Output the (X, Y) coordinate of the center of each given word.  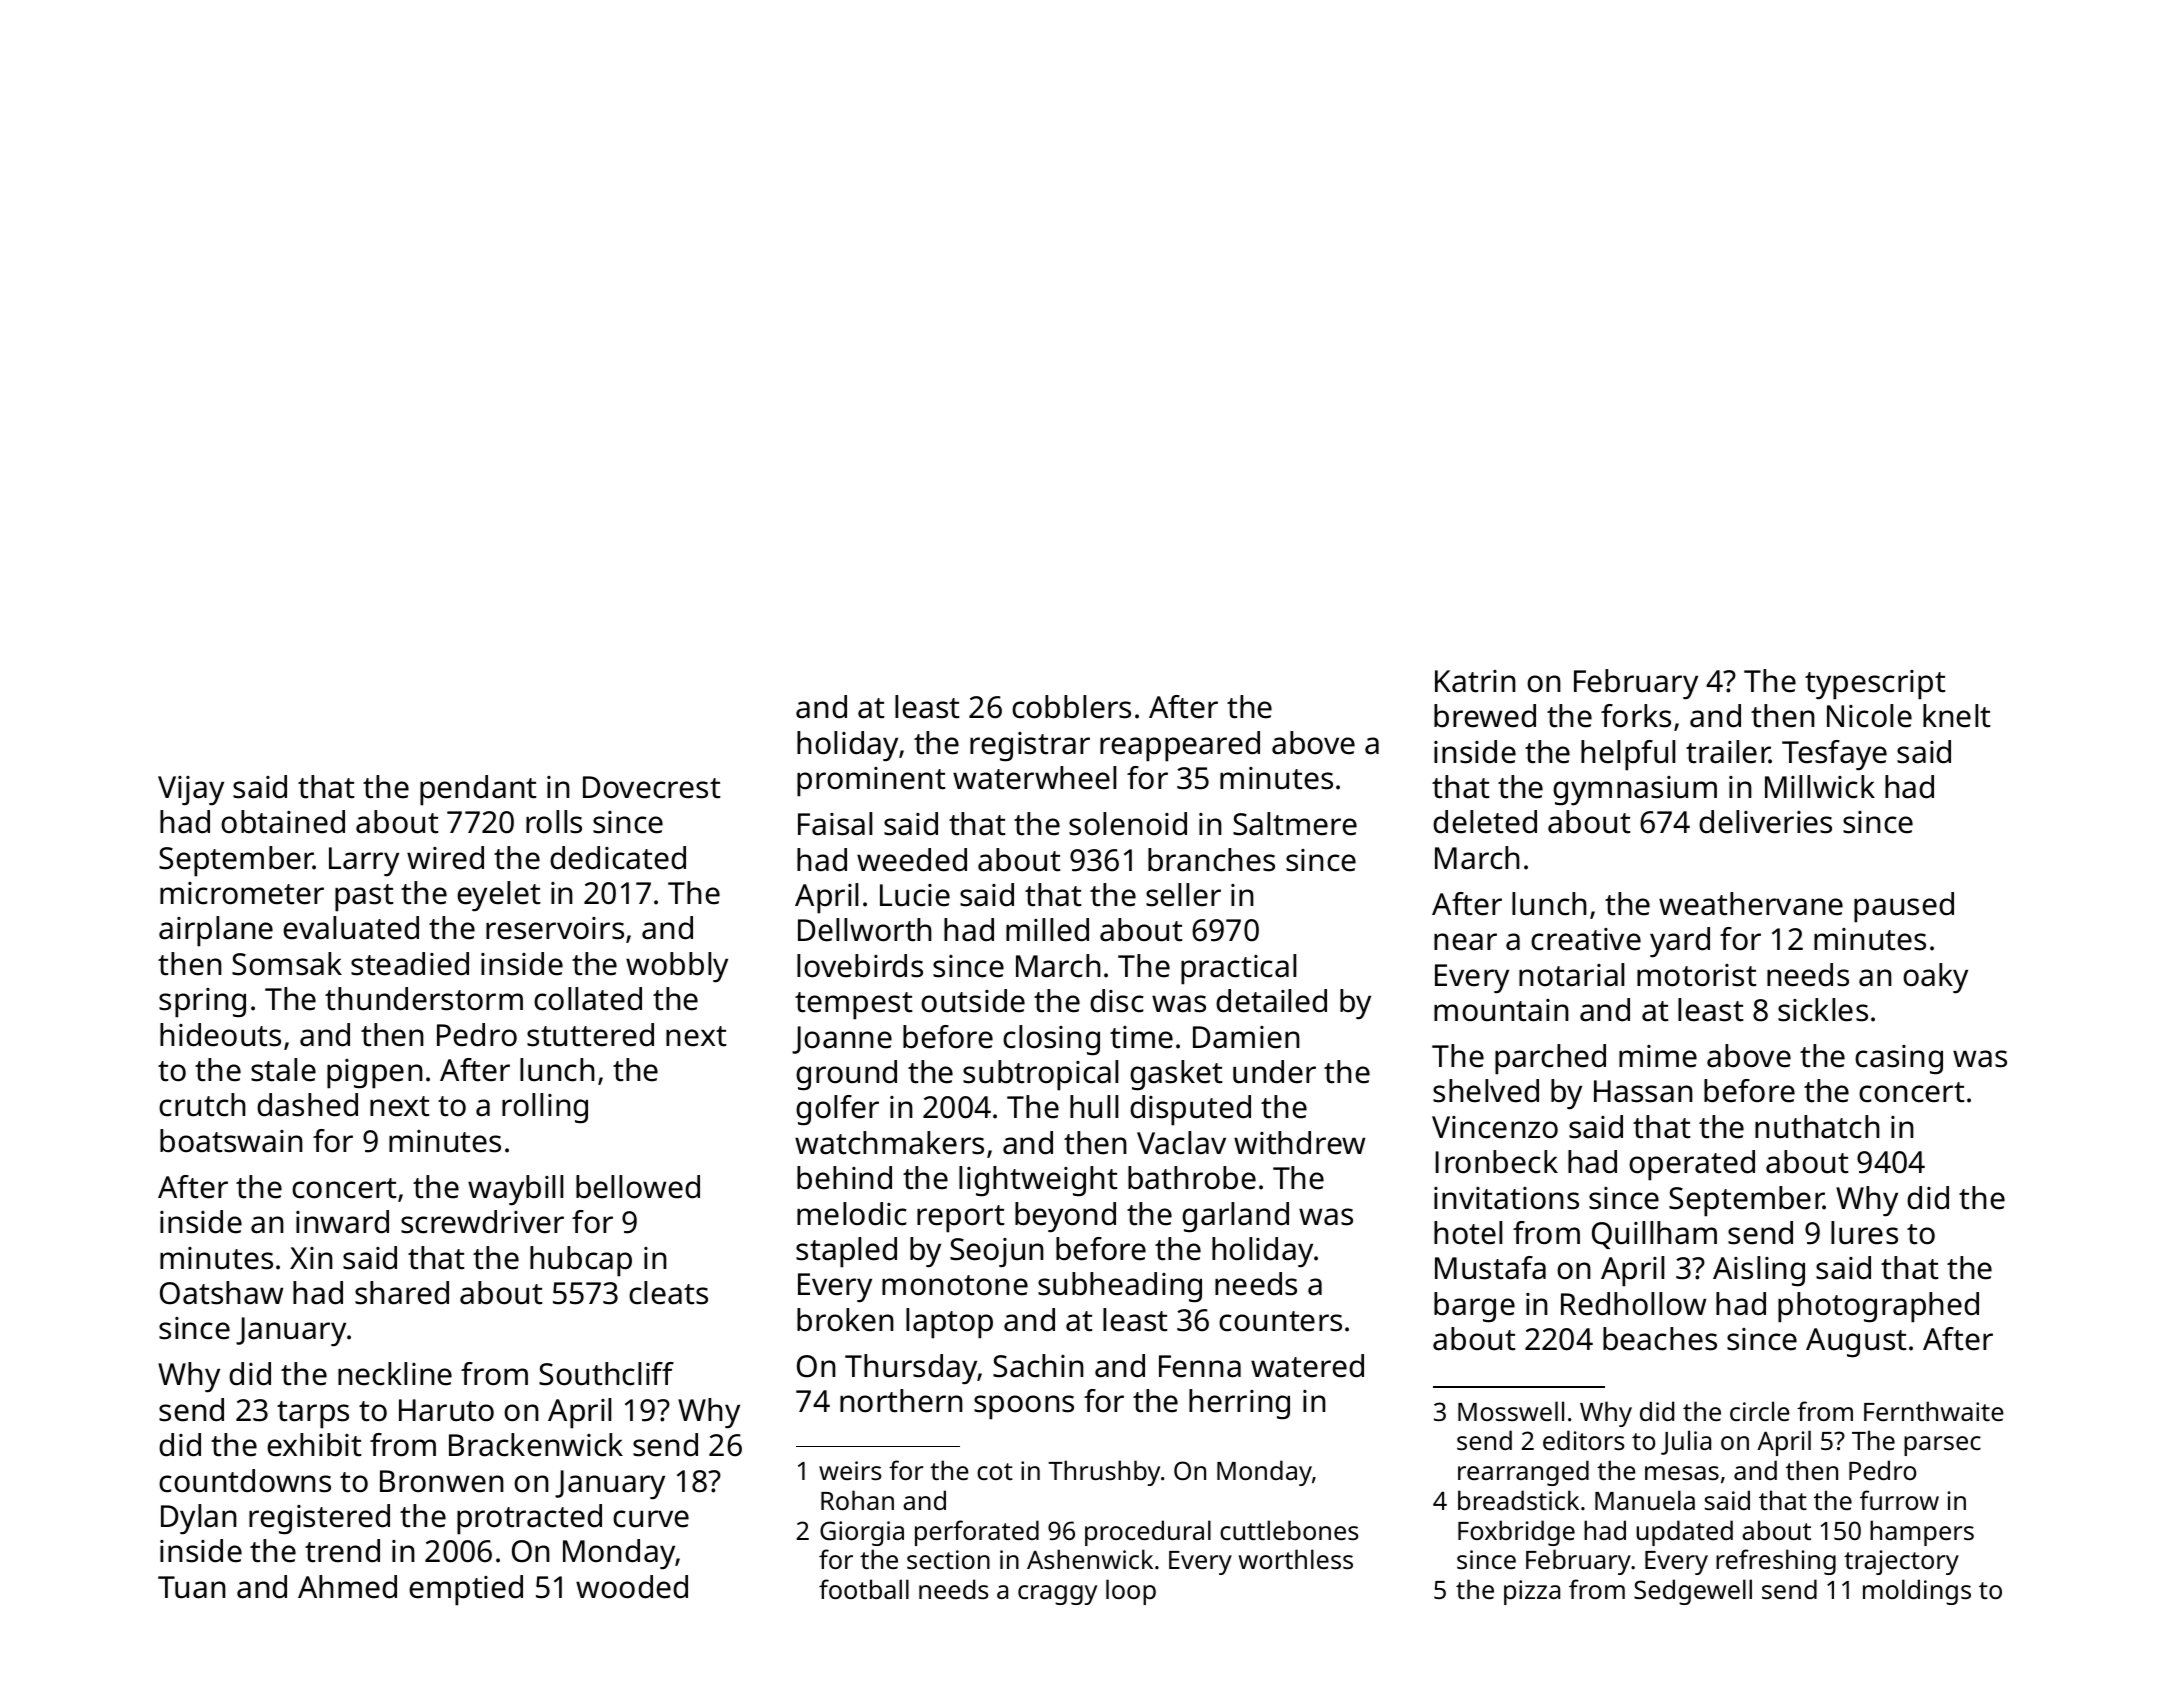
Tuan (192, 1587)
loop (1131, 1592)
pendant (478, 790)
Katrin (1475, 681)
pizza (1532, 1592)
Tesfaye (1834, 755)
